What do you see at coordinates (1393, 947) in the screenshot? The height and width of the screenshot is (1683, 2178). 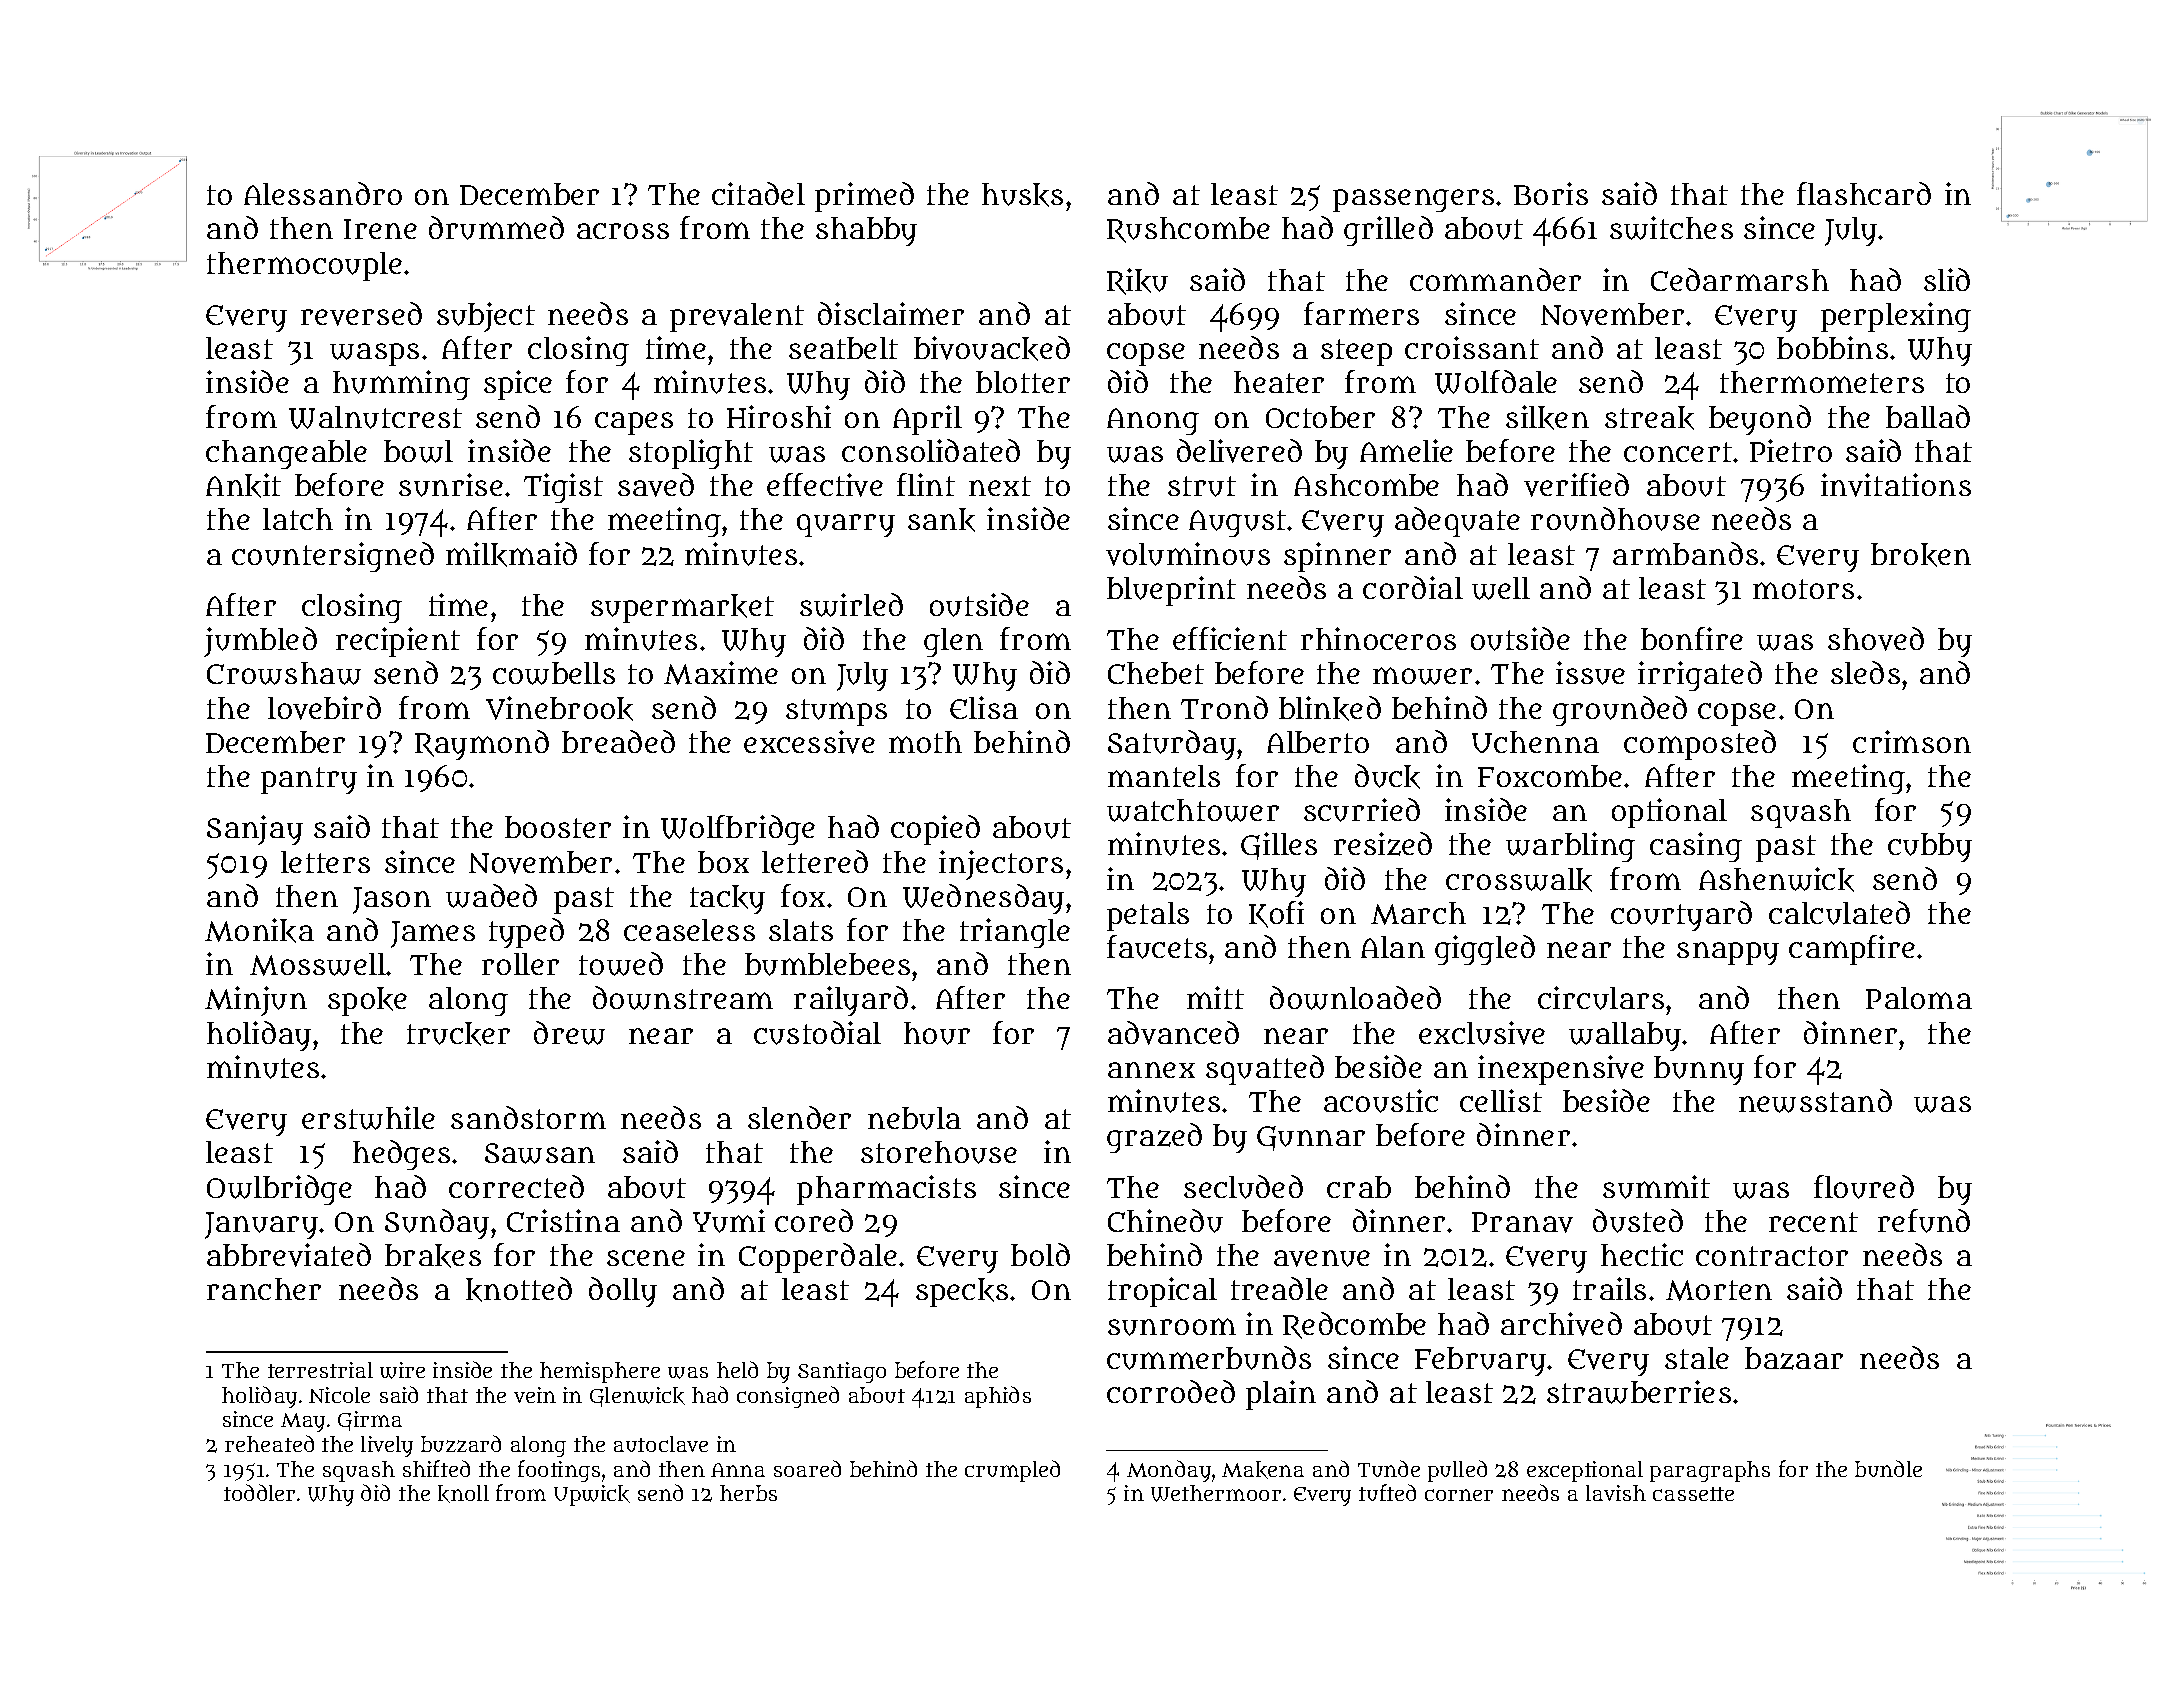 I see `Alan` at bounding box center [1393, 947].
